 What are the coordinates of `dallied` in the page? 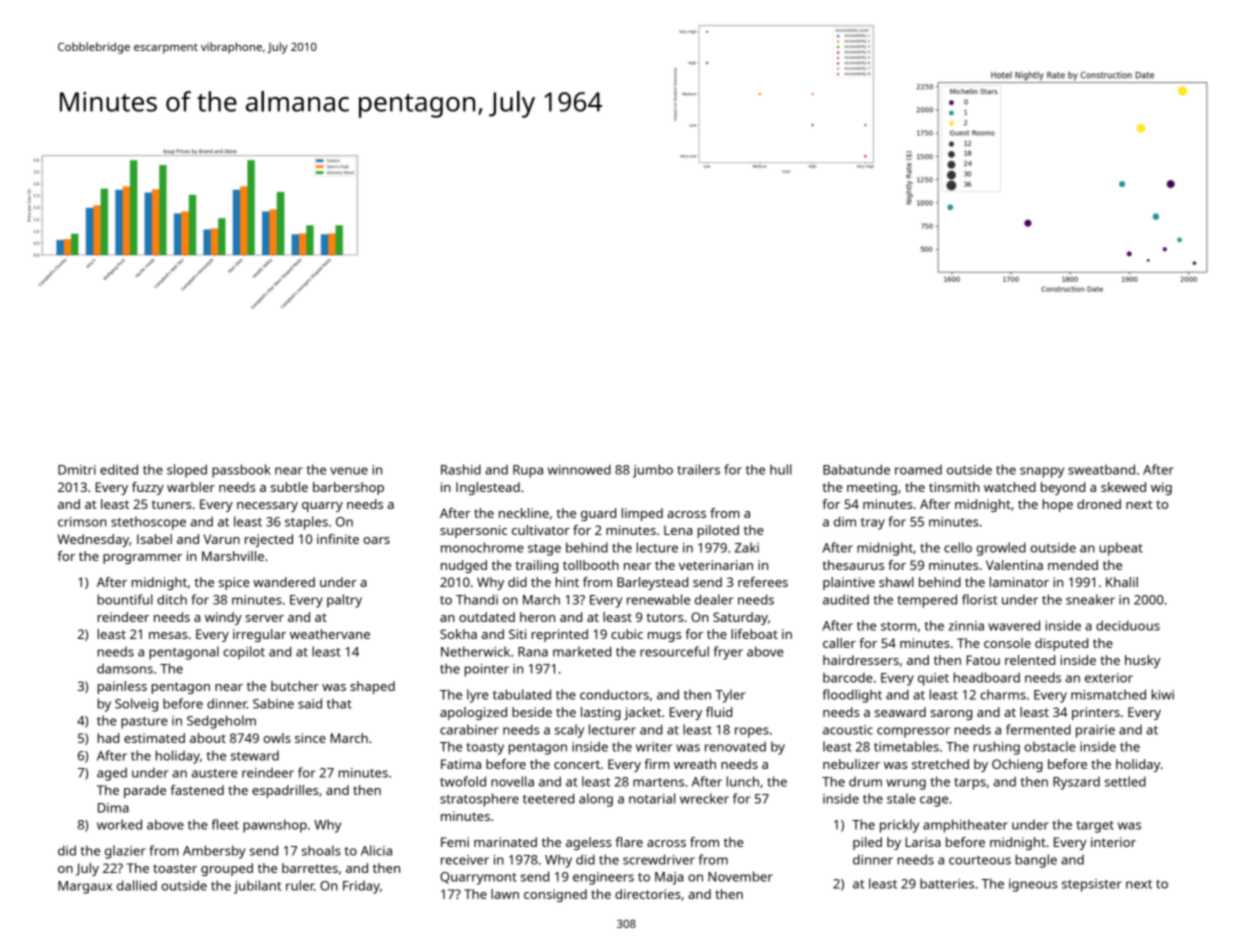 It's located at (137, 885).
